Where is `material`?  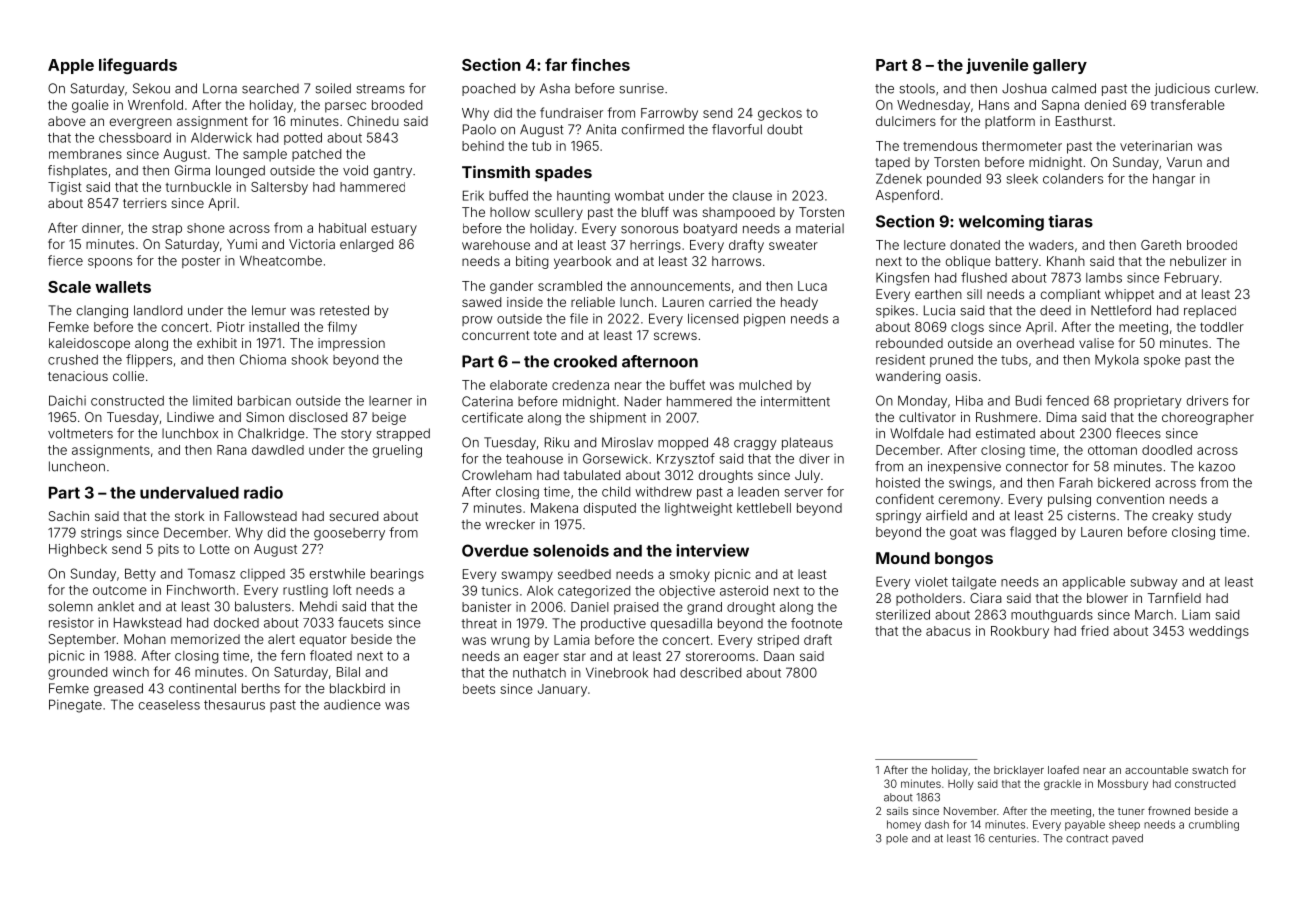 material is located at coordinates (820, 228).
